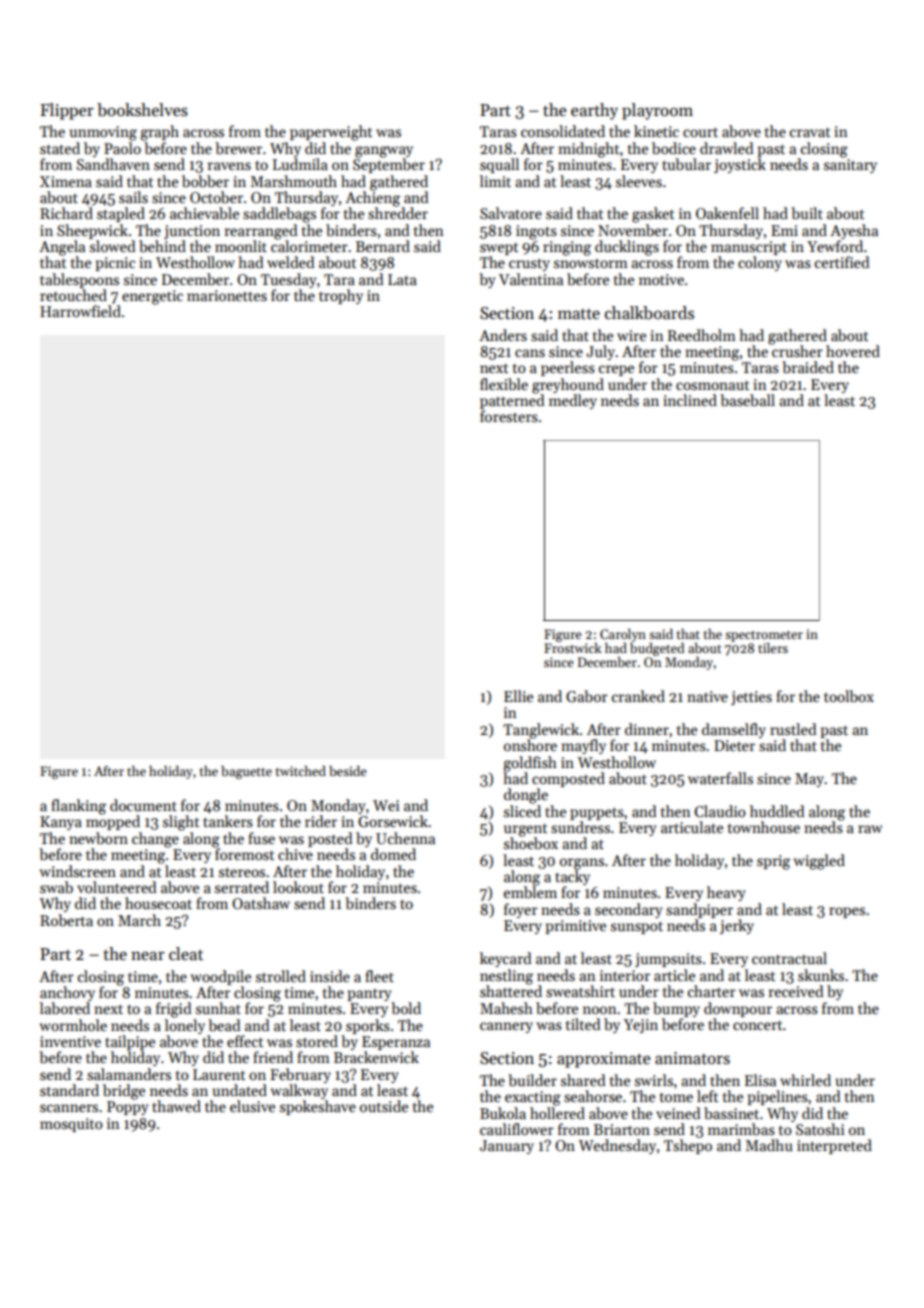  I want to click on baseball, so click(747, 400).
